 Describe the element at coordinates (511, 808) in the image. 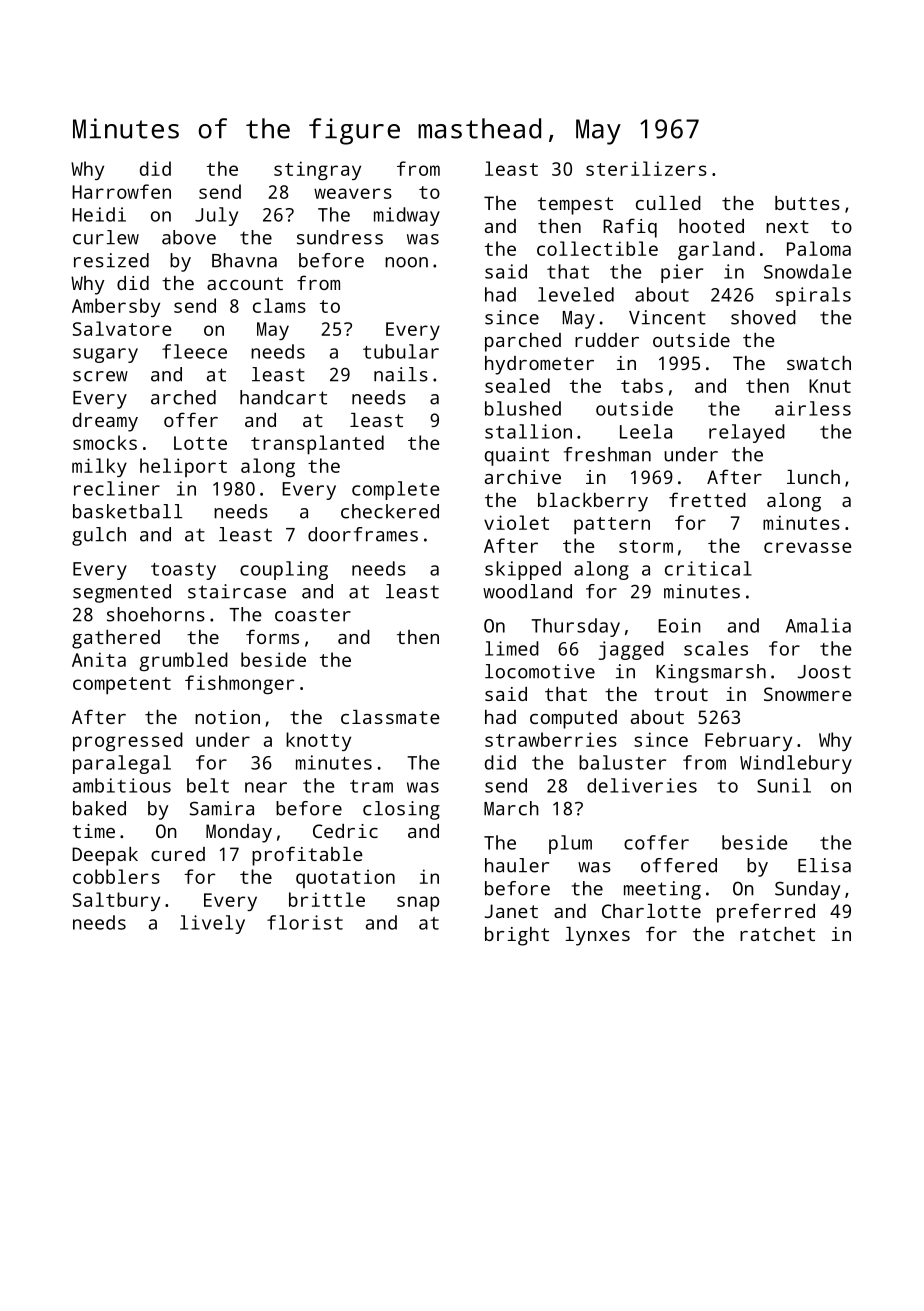

I see `March` at that location.
